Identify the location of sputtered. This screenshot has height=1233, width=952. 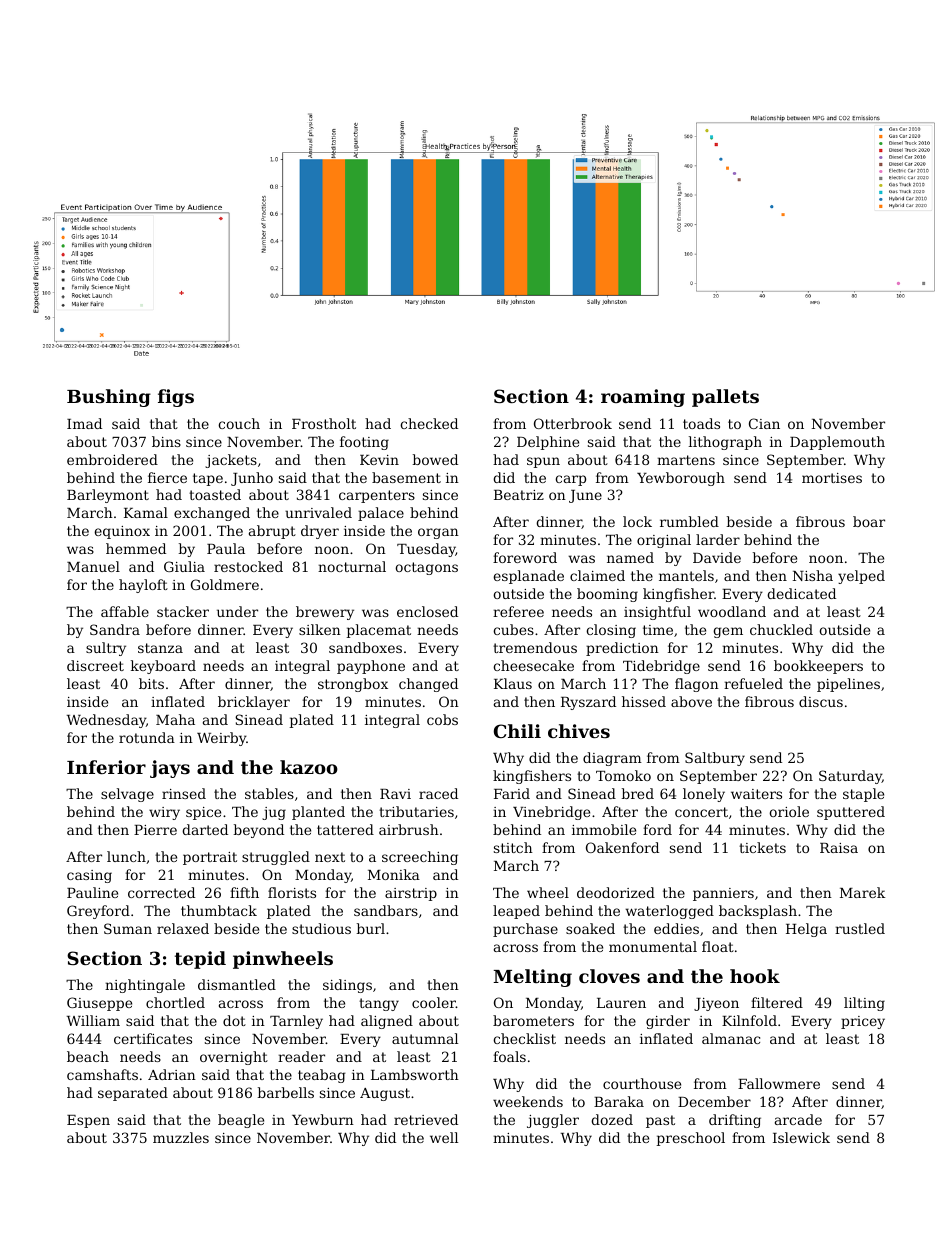
(851, 813).
